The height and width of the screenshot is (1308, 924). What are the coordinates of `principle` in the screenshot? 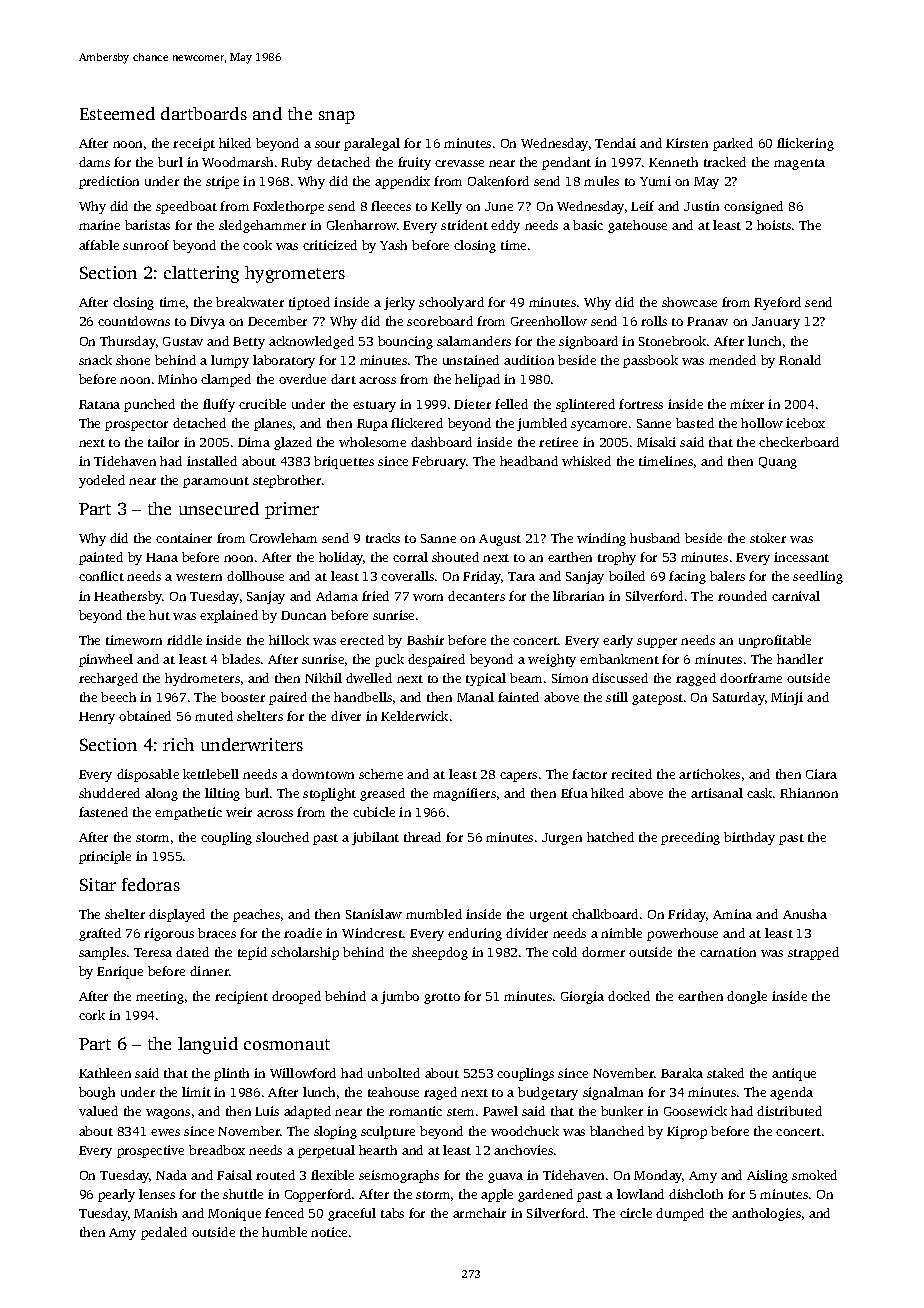 It's located at (105, 857).
